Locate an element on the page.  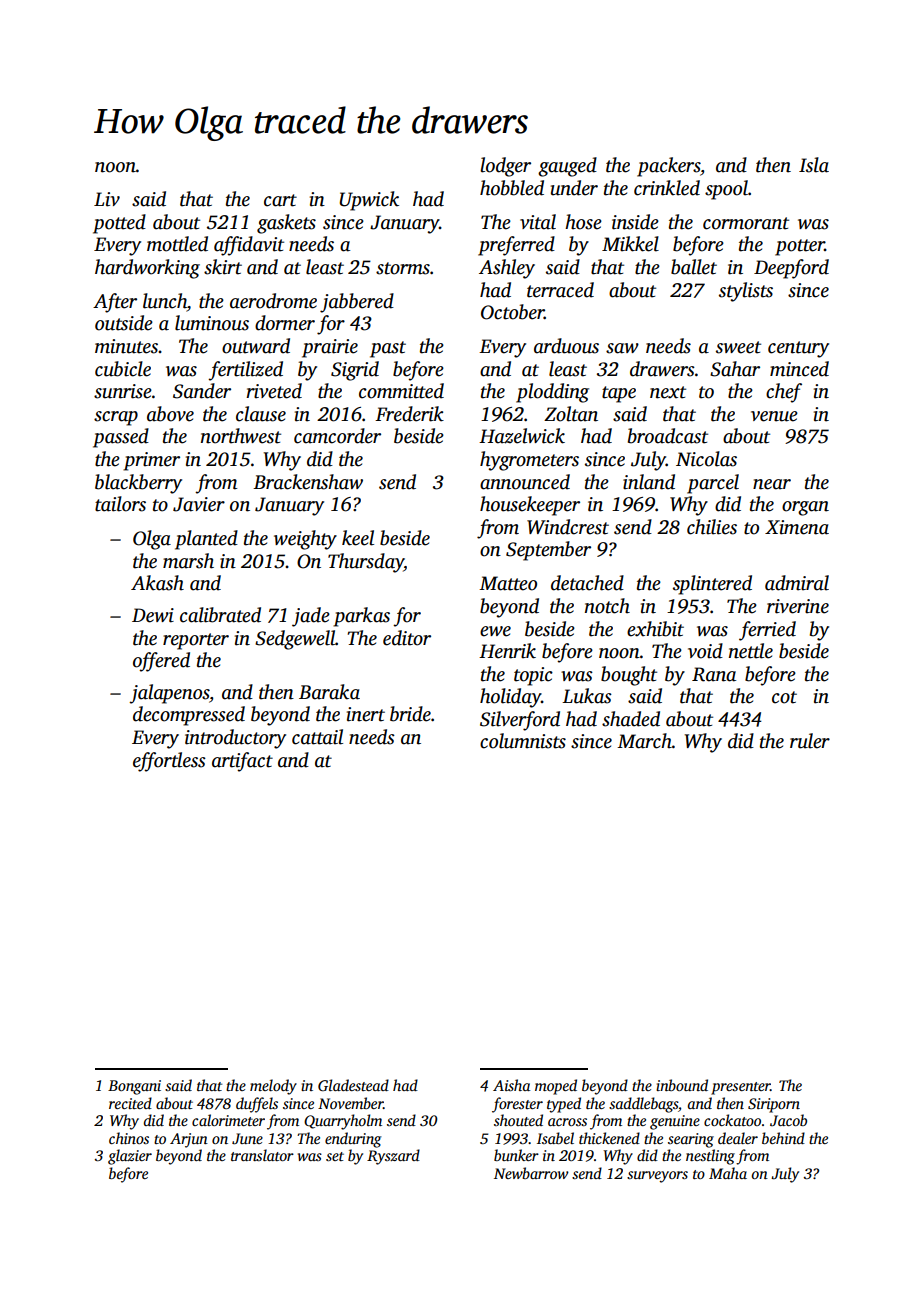
lodger is located at coordinates (505, 167).
